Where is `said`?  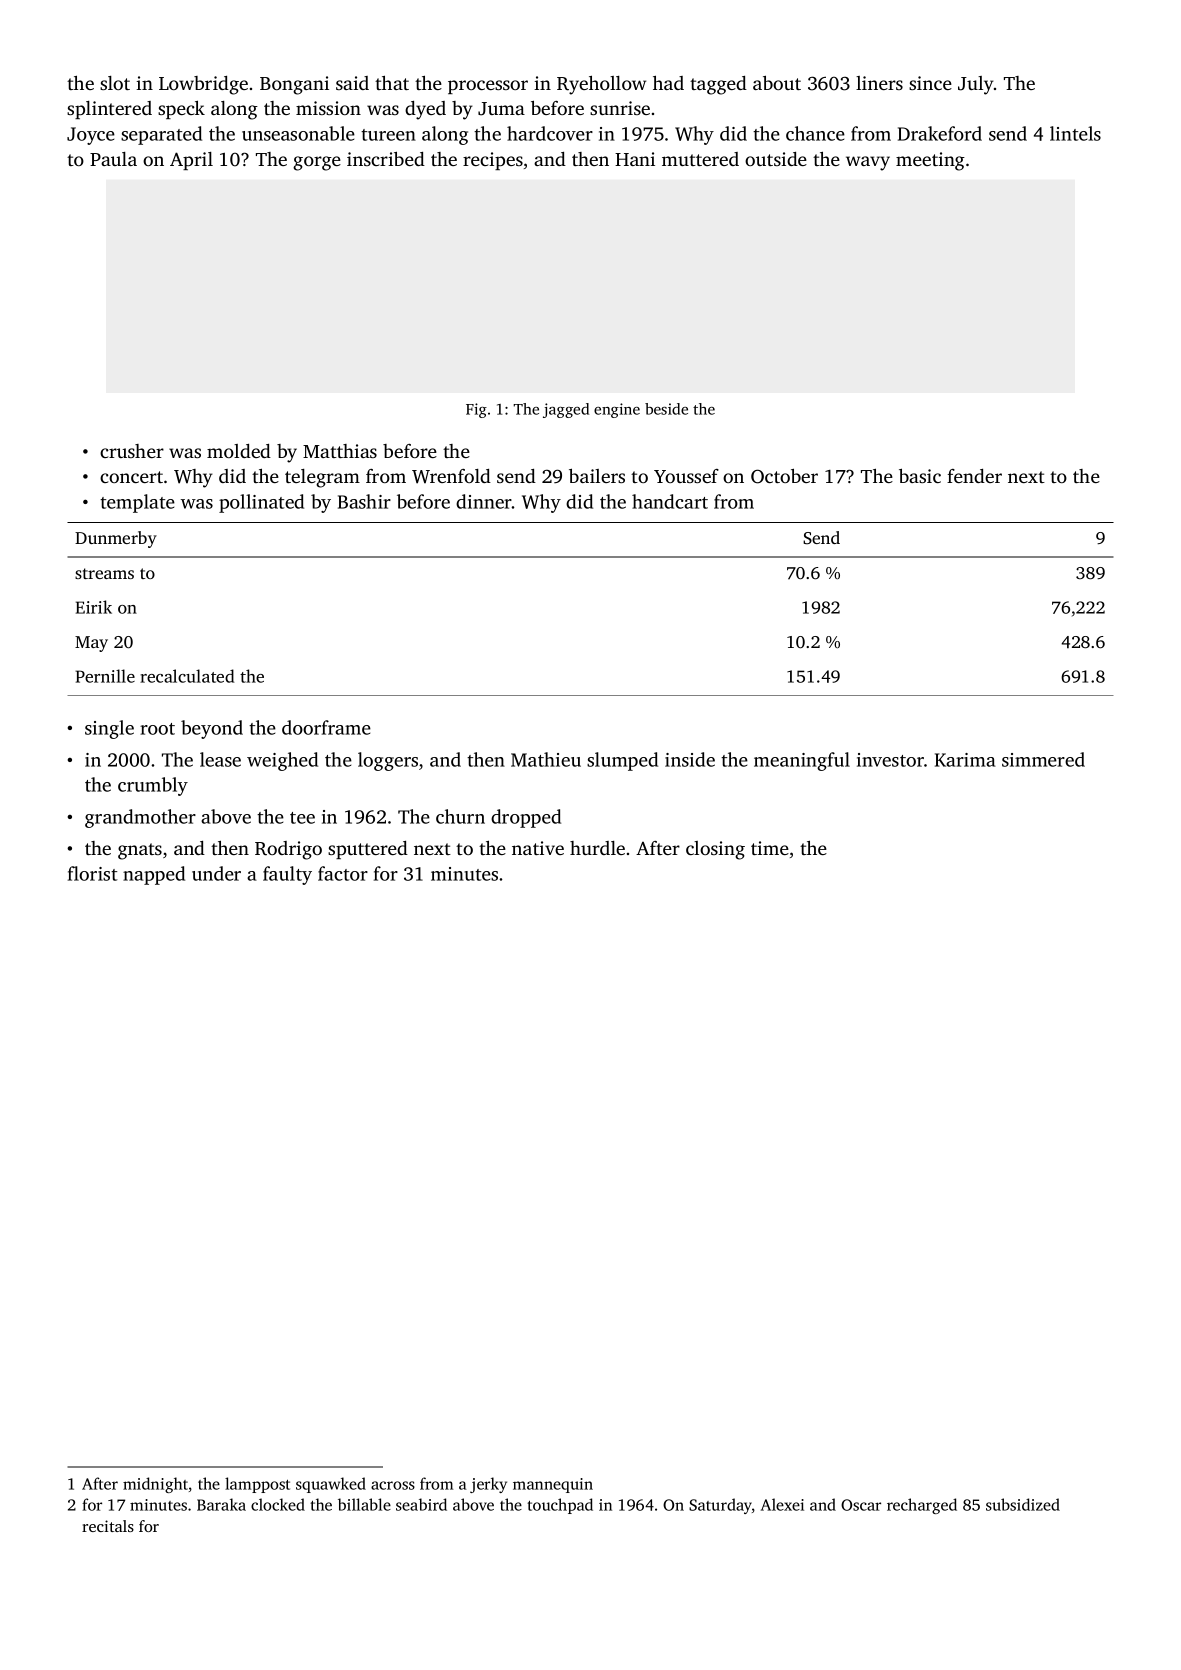
said is located at coordinates (352, 83).
